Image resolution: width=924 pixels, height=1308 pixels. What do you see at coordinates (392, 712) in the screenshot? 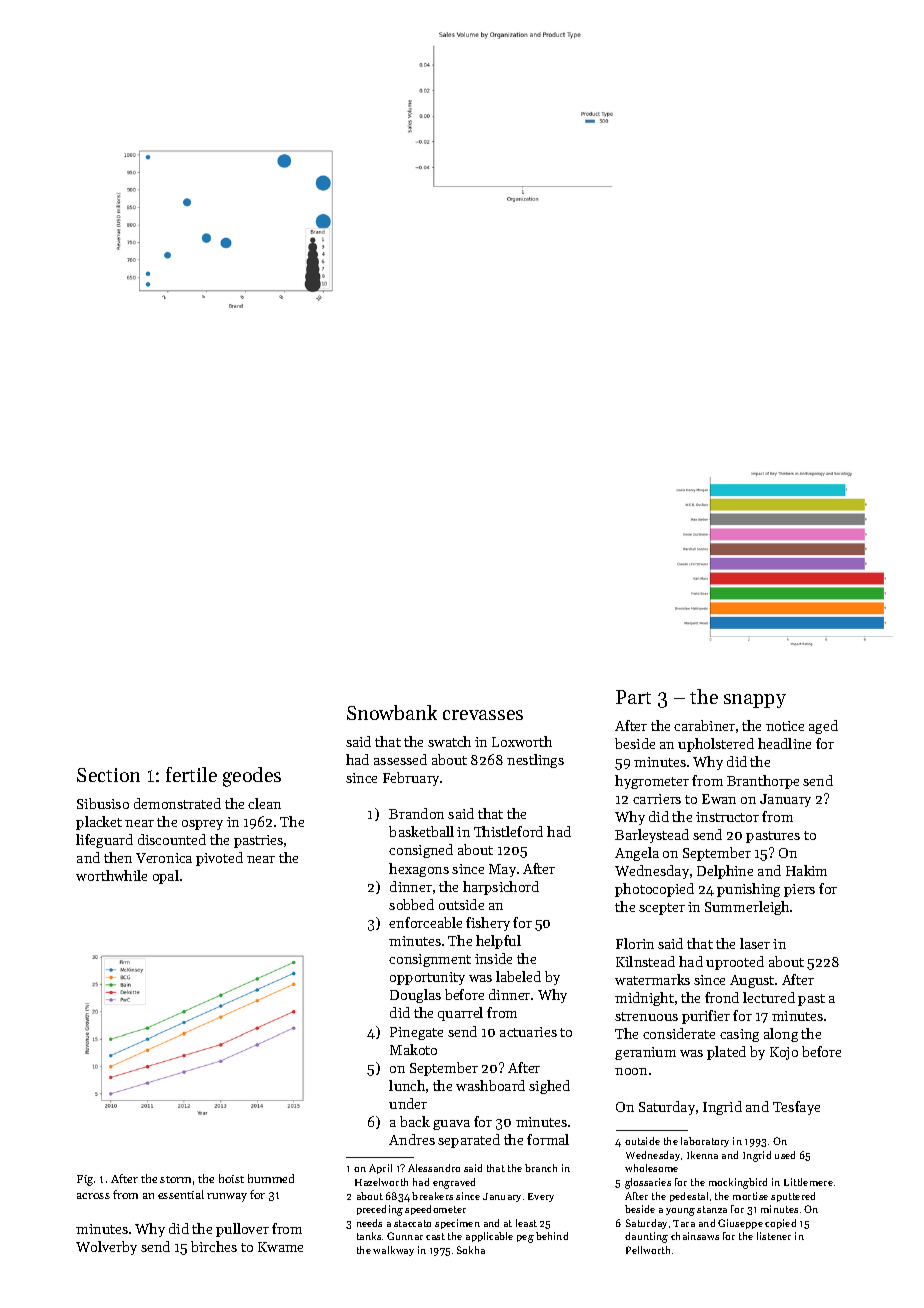
I see `Snowbank` at bounding box center [392, 712].
